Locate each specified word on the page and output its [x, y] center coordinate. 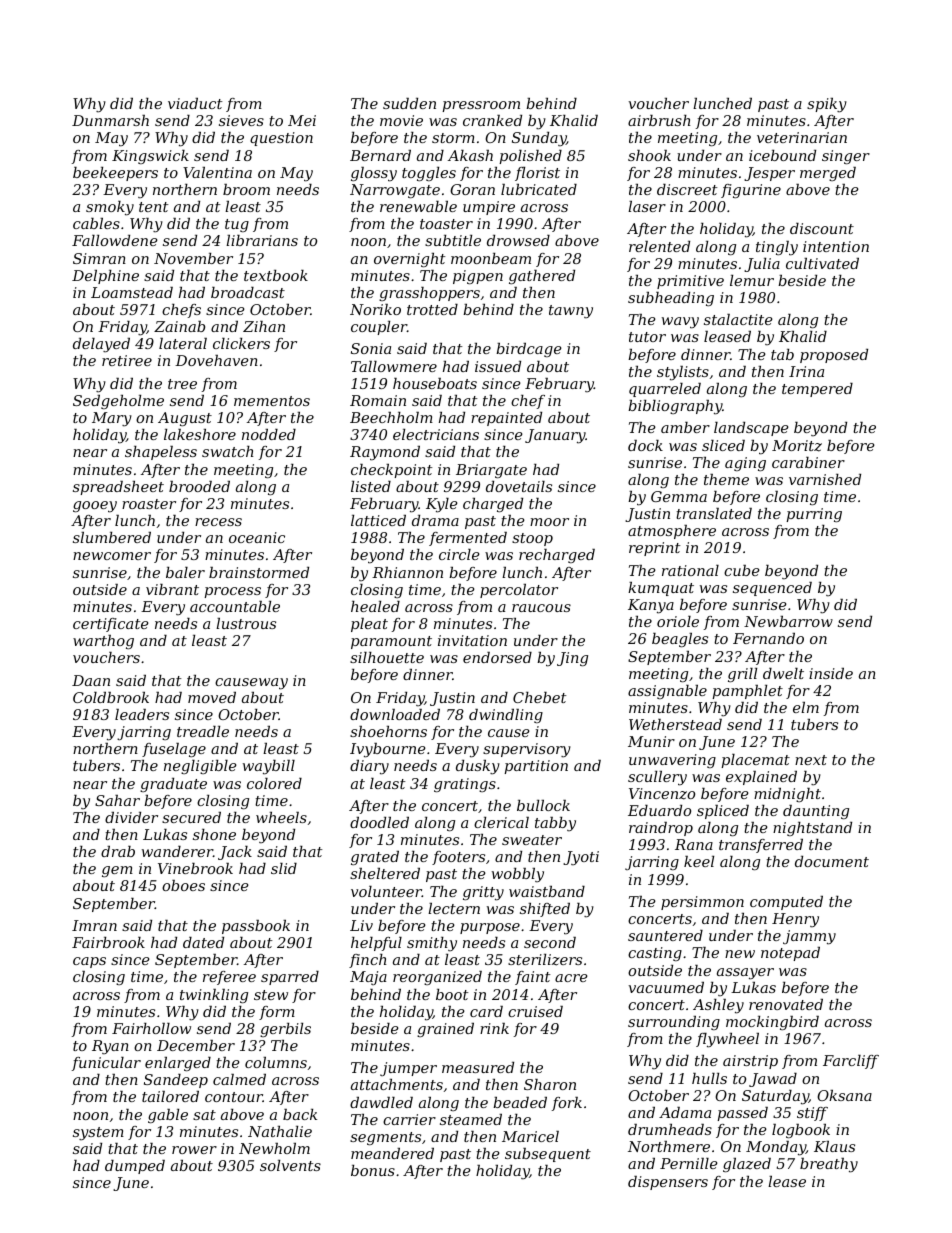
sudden [409, 103]
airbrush [659, 120]
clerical [501, 822]
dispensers [668, 1183]
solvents [290, 1165]
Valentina [217, 172]
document [832, 861]
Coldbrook [111, 697]
